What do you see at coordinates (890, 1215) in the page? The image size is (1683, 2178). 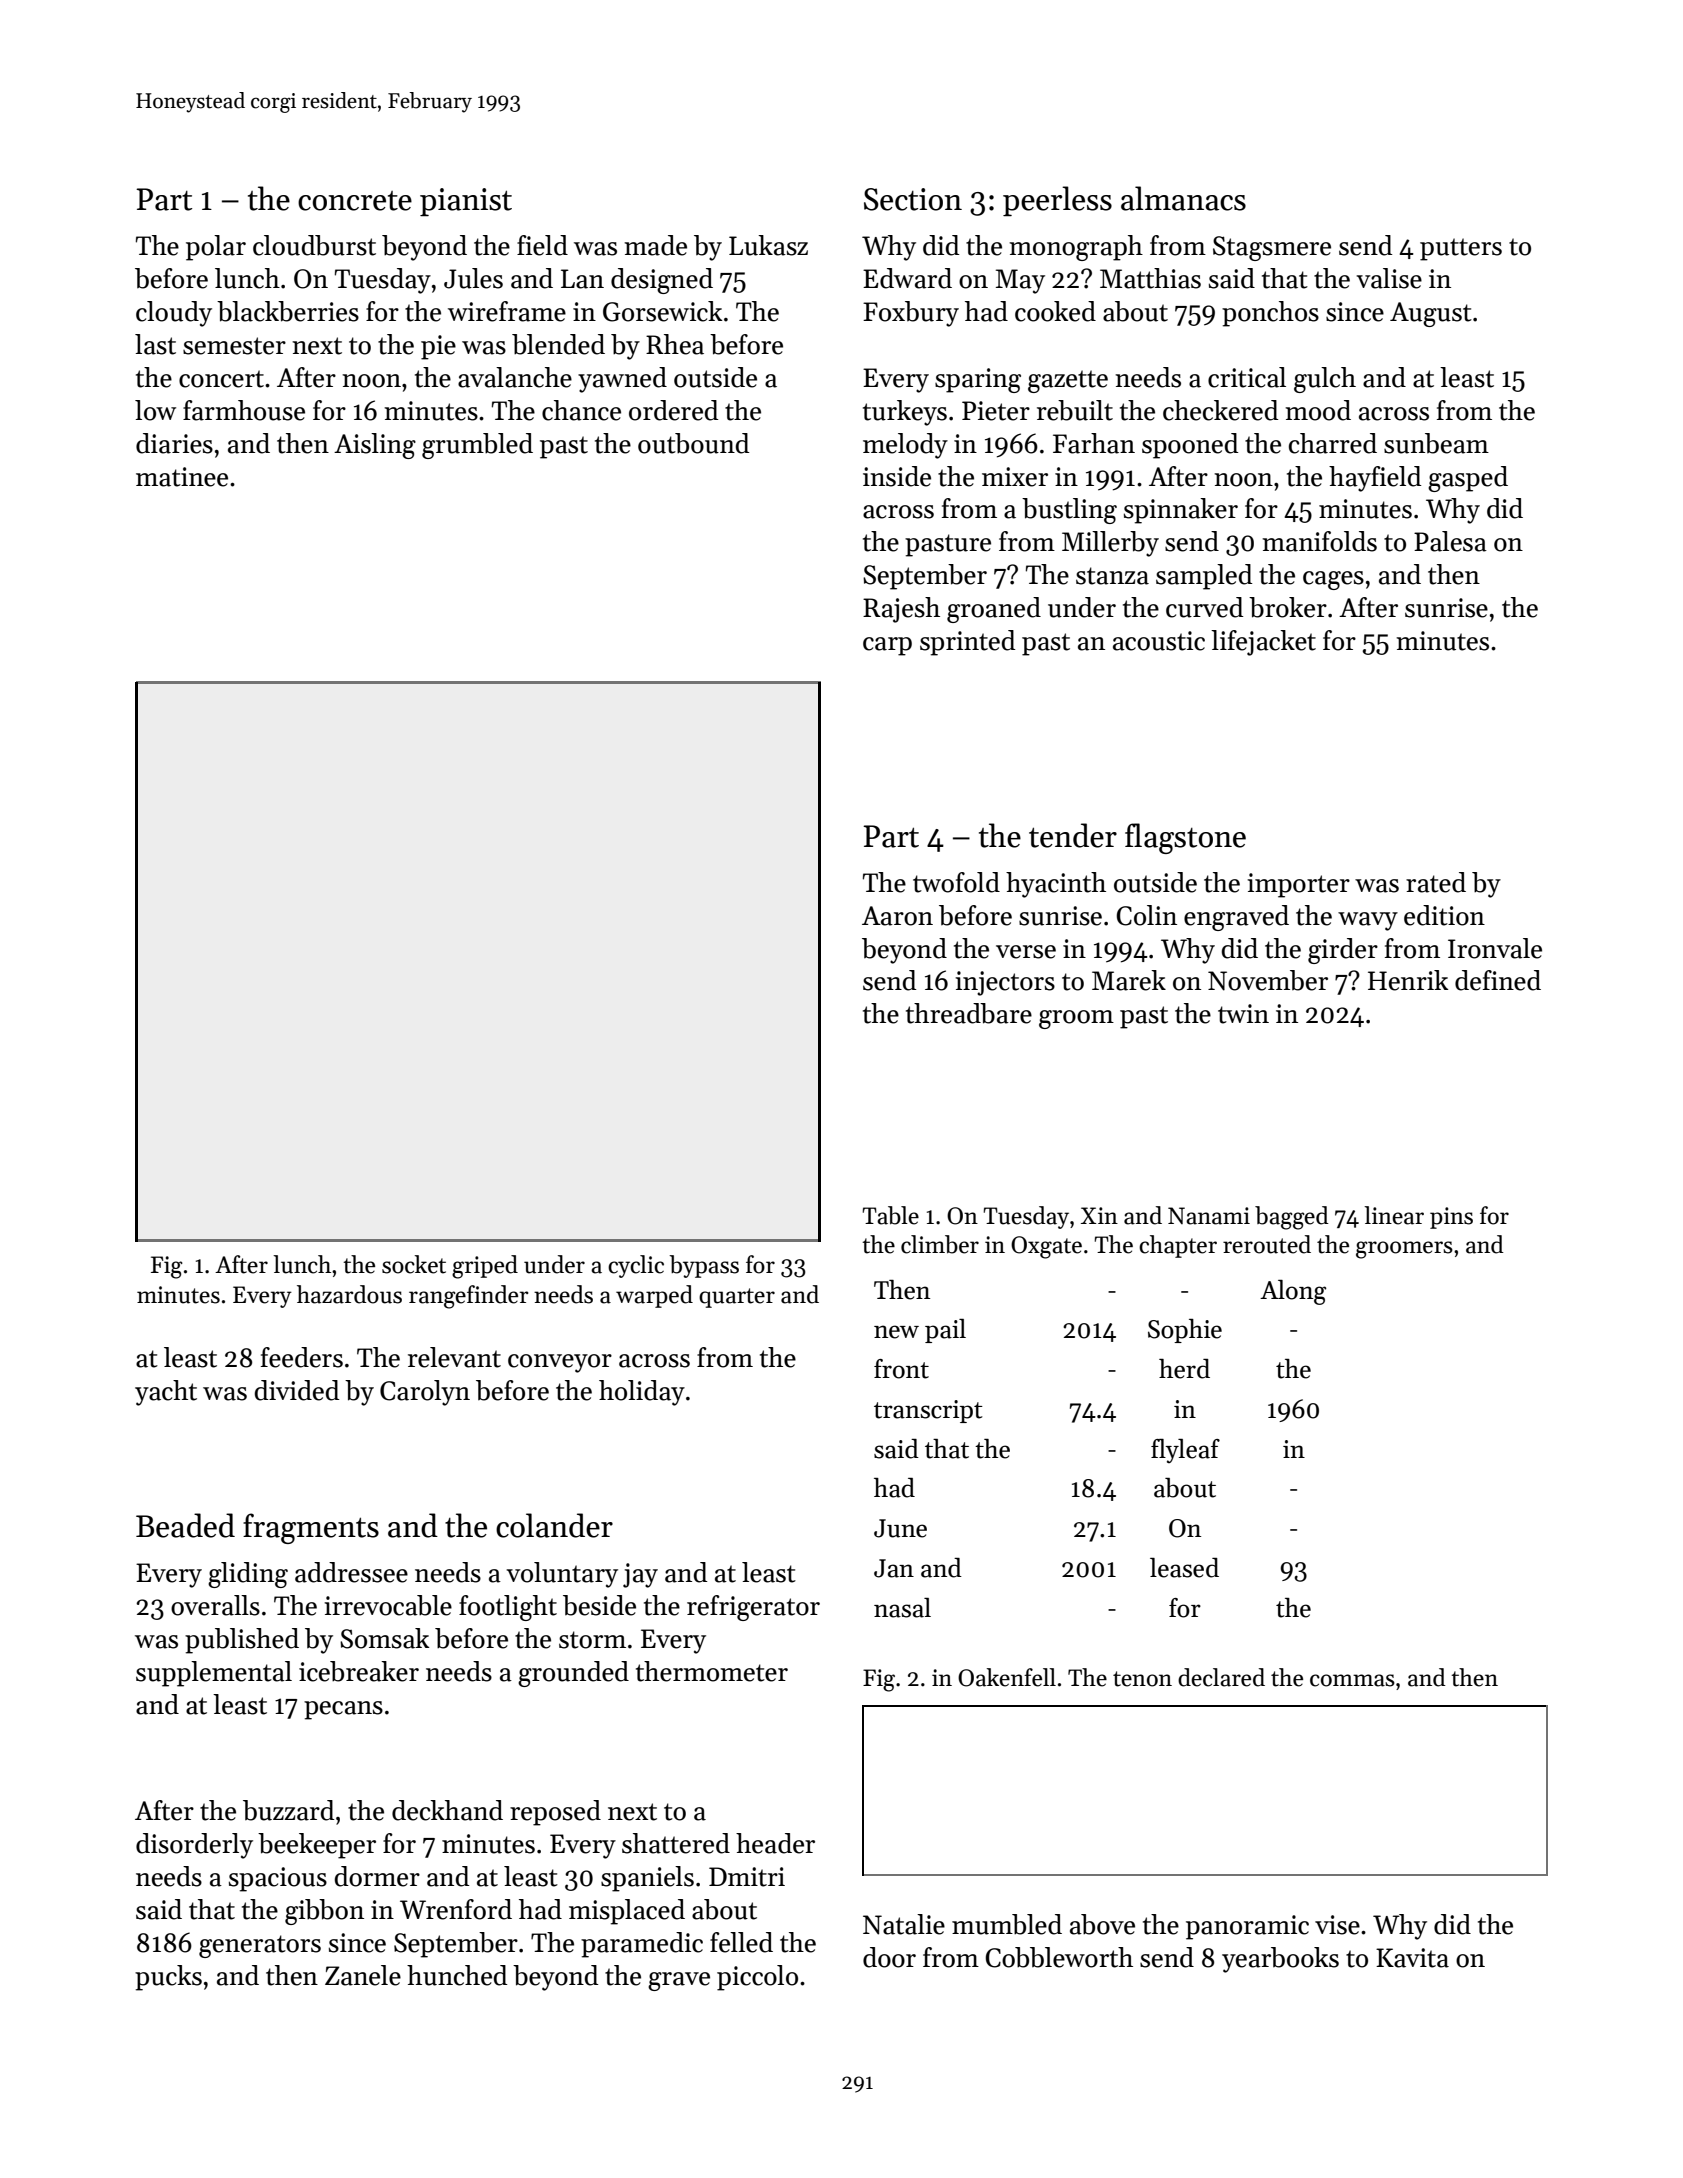 I see `Table` at bounding box center [890, 1215].
